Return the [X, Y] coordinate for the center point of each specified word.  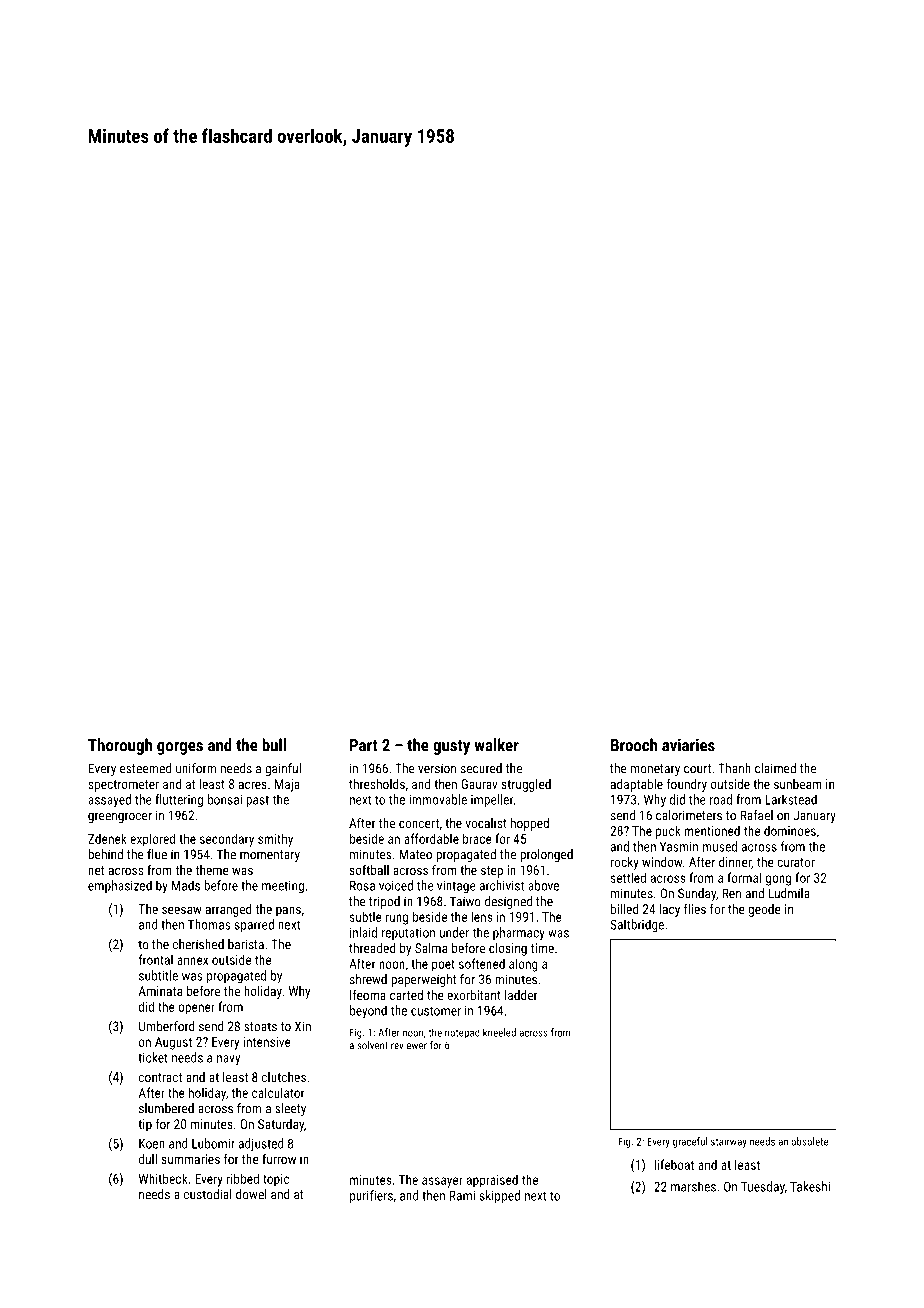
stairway [729, 1142]
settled [628, 877]
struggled [526, 785]
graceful [690, 1142]
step [492, 872]
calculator [278, 1092]
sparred [254, 925]
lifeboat [674, 1164]
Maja [287, 785]
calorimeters [689, 815]
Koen [152, 1144]
